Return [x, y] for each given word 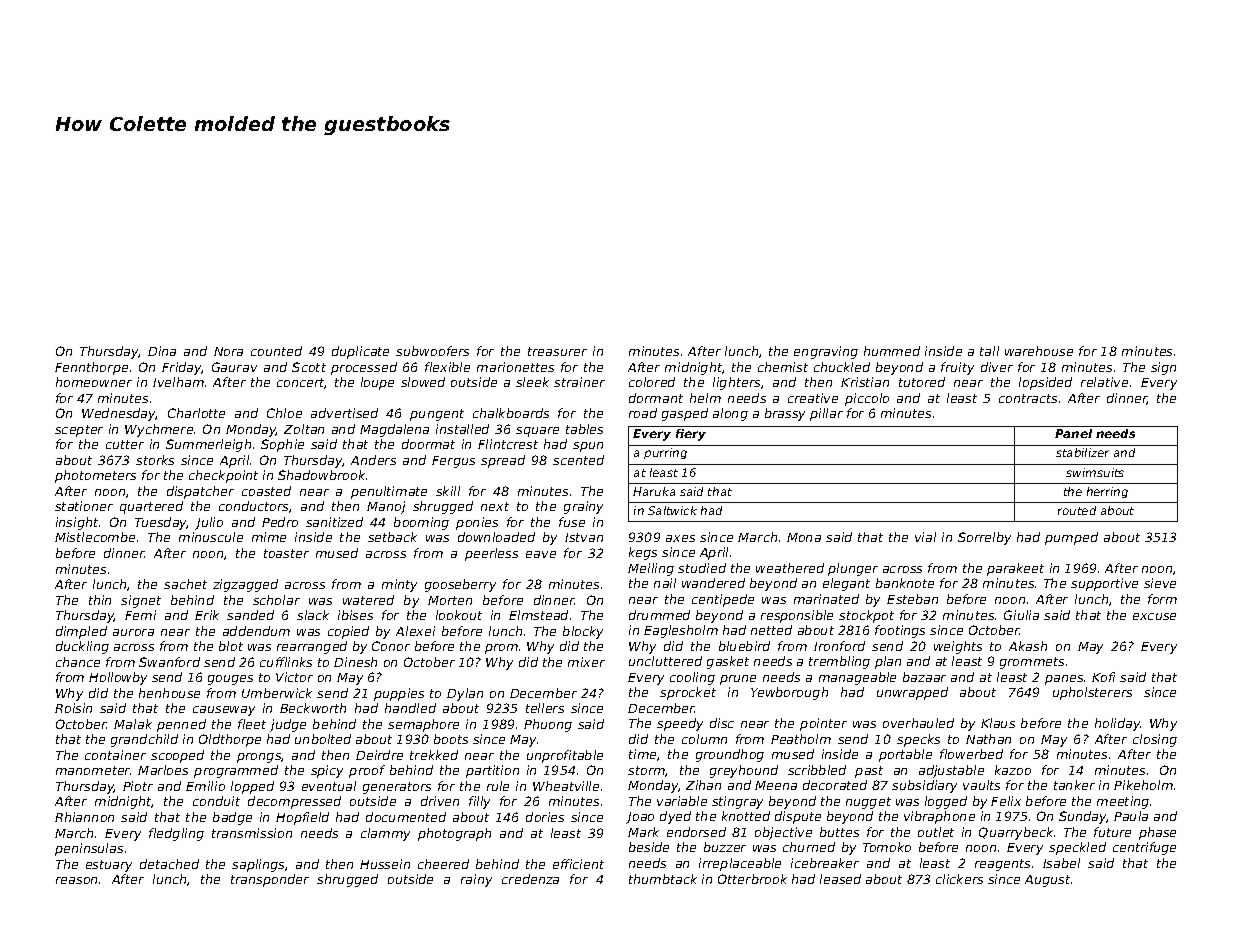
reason [76, 880]
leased [840, 879]
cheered [443, 864]
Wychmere [159, 430]
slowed [423, 382]
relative [1104, 382]
